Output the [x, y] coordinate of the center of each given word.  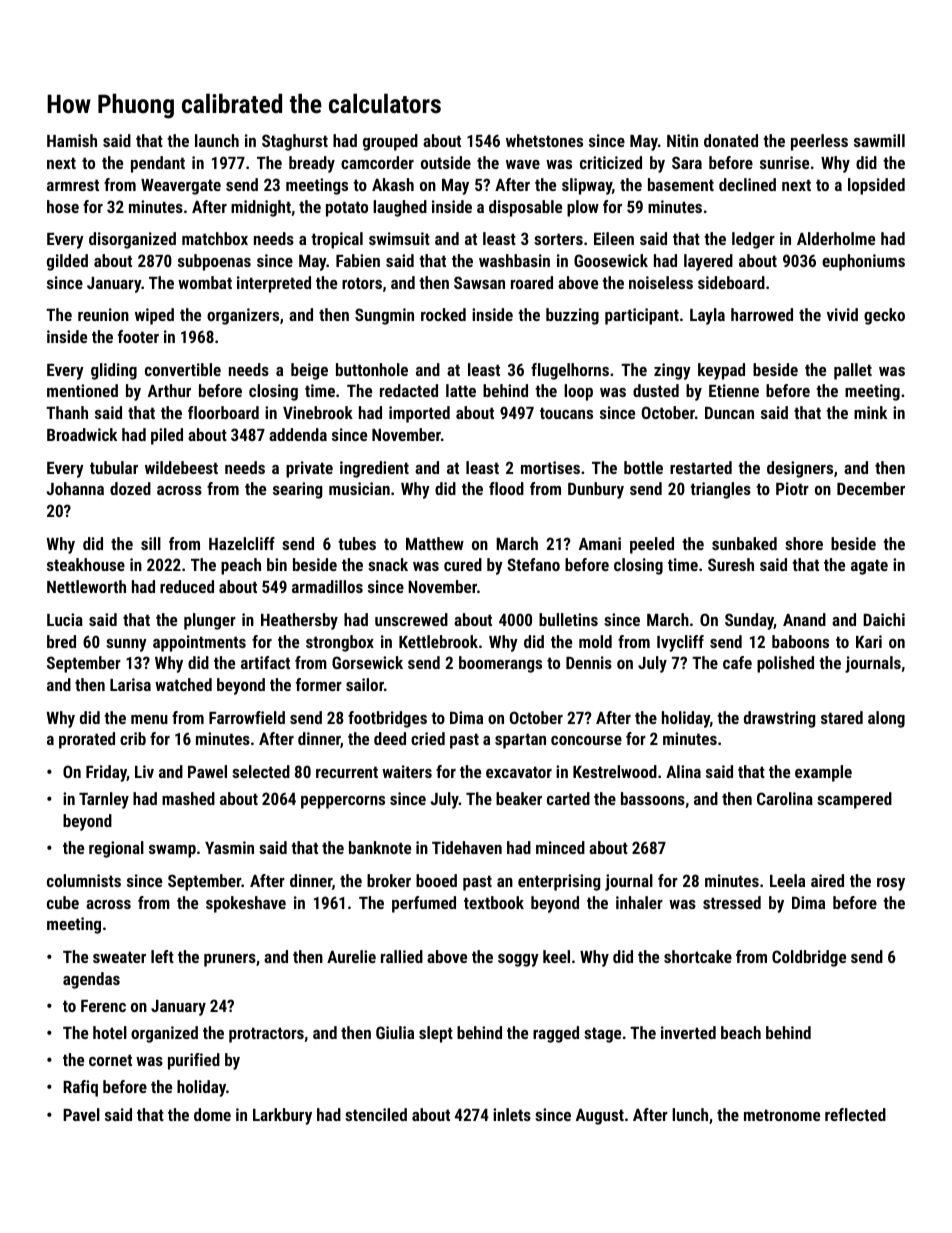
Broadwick [82, 434]
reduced [187, 586]
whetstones [544, 140]
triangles [720, 490]
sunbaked [744, 543]
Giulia [395, 1032]
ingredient [374, 469]
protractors [266, 1035]
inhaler [639, 902]
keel [556, 956]
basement [681, 184]
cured [463, 564]
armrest [73, 185]
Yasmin [229, 847]
